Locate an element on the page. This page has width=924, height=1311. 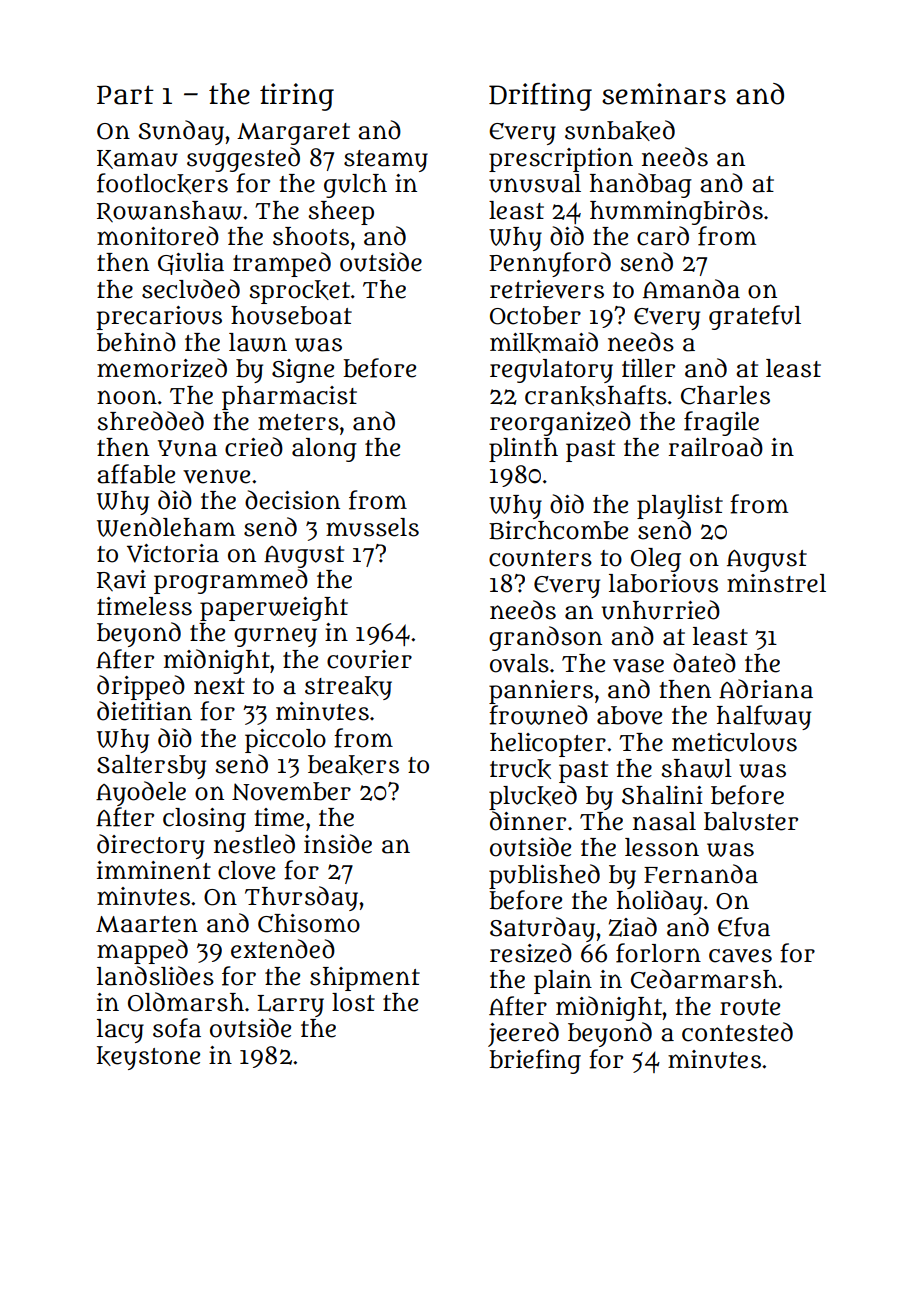
keystone is located at coordinates (148, 1058).
